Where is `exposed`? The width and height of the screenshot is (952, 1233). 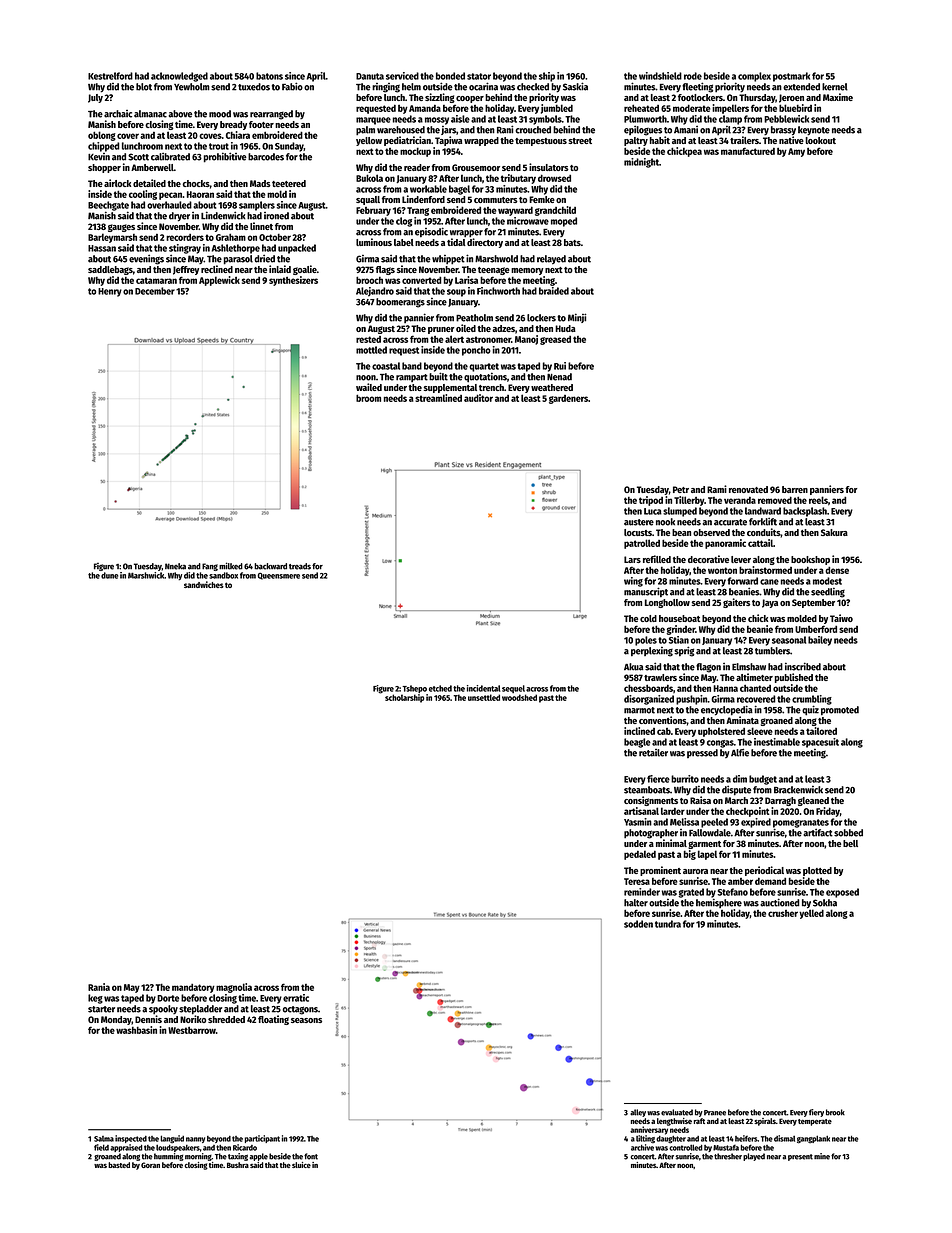
exposed is located at coordinates (842, 893).
